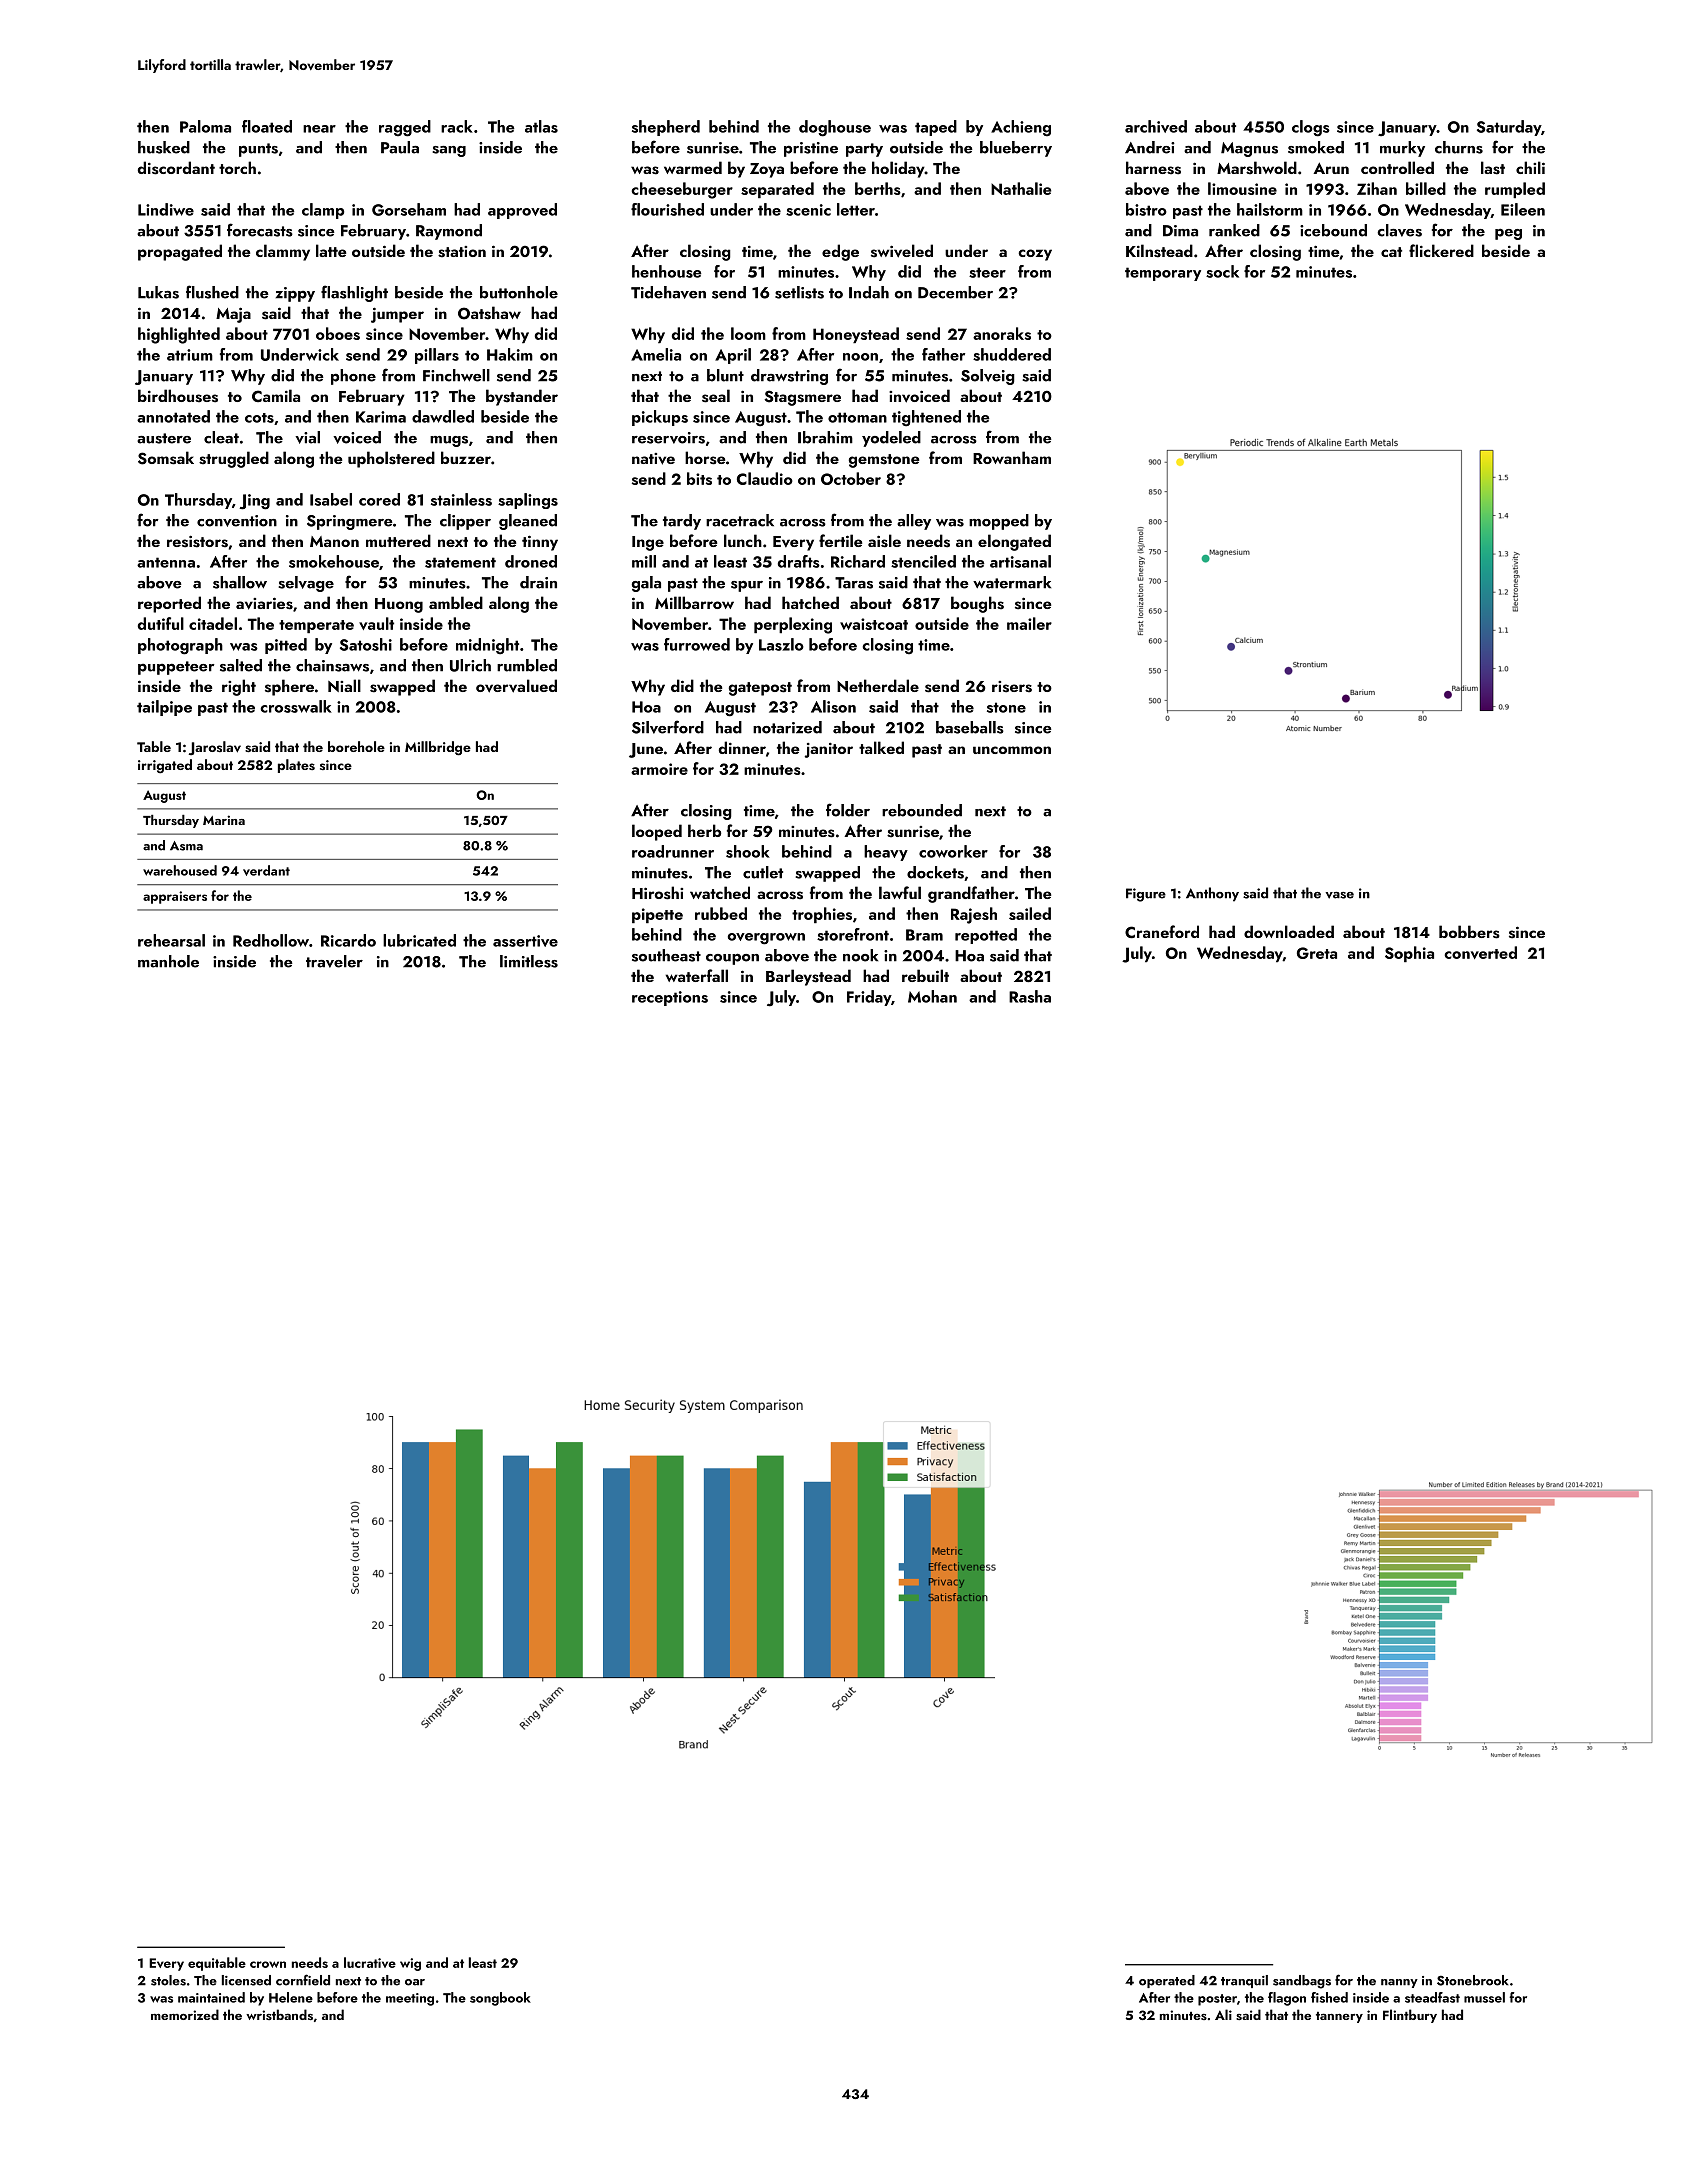 This image has width=1683, height=2178. What do you see at coordinates (168, 1980) in the image?
I see `stoles` at bounding box center [168, 1980].
